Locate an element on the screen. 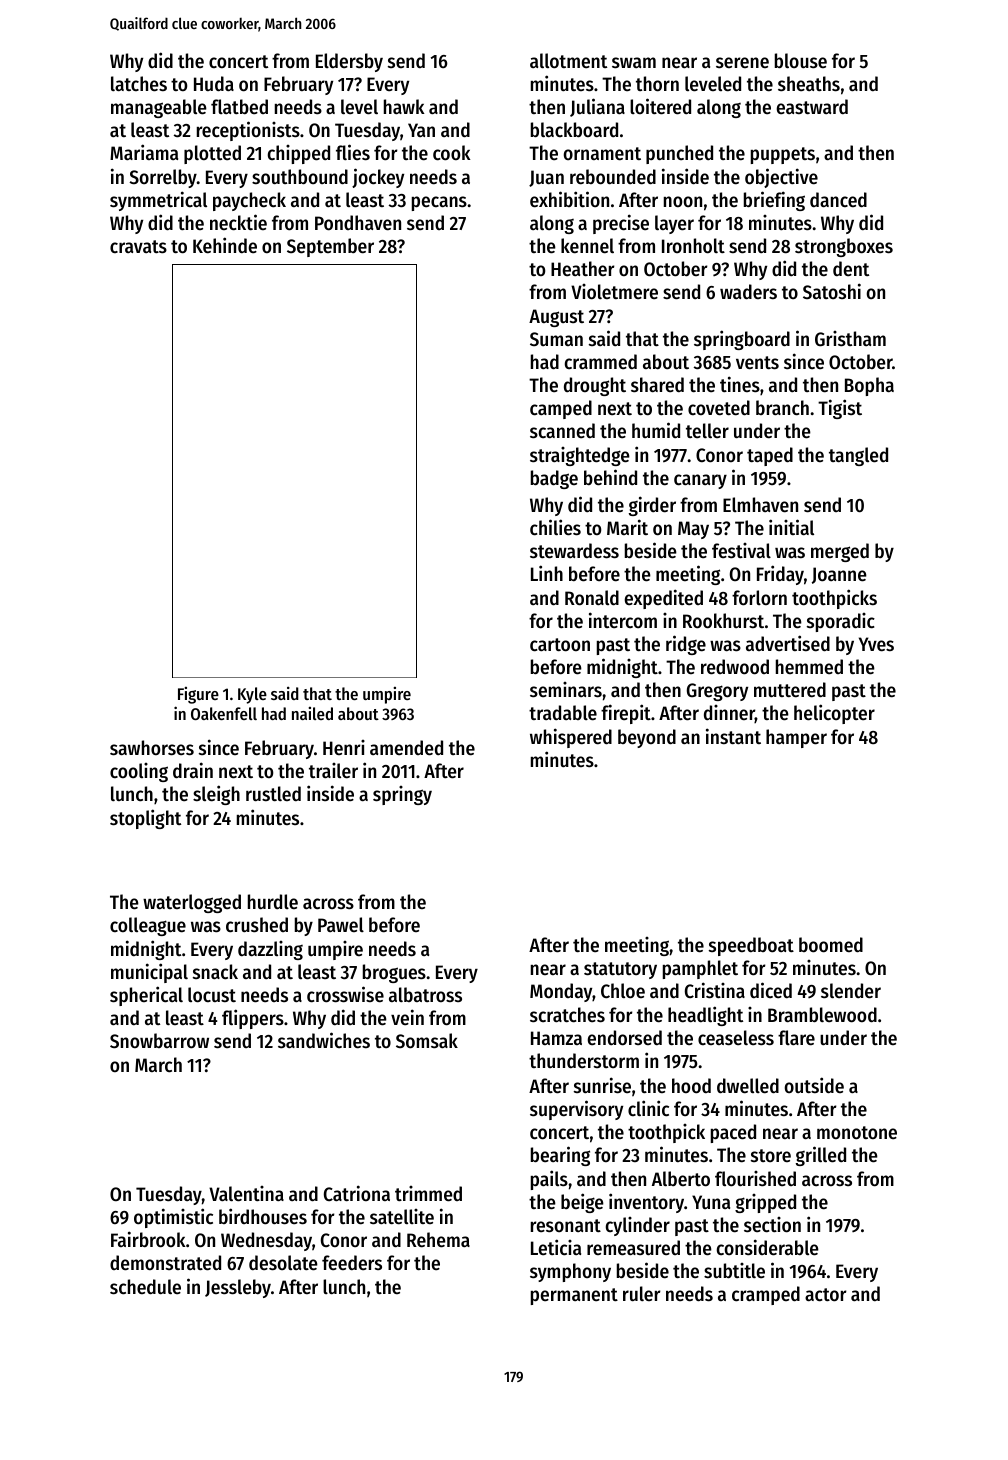 This screenshot has height=1460, width=1008. hamper is located at coordinates (796, 738).
